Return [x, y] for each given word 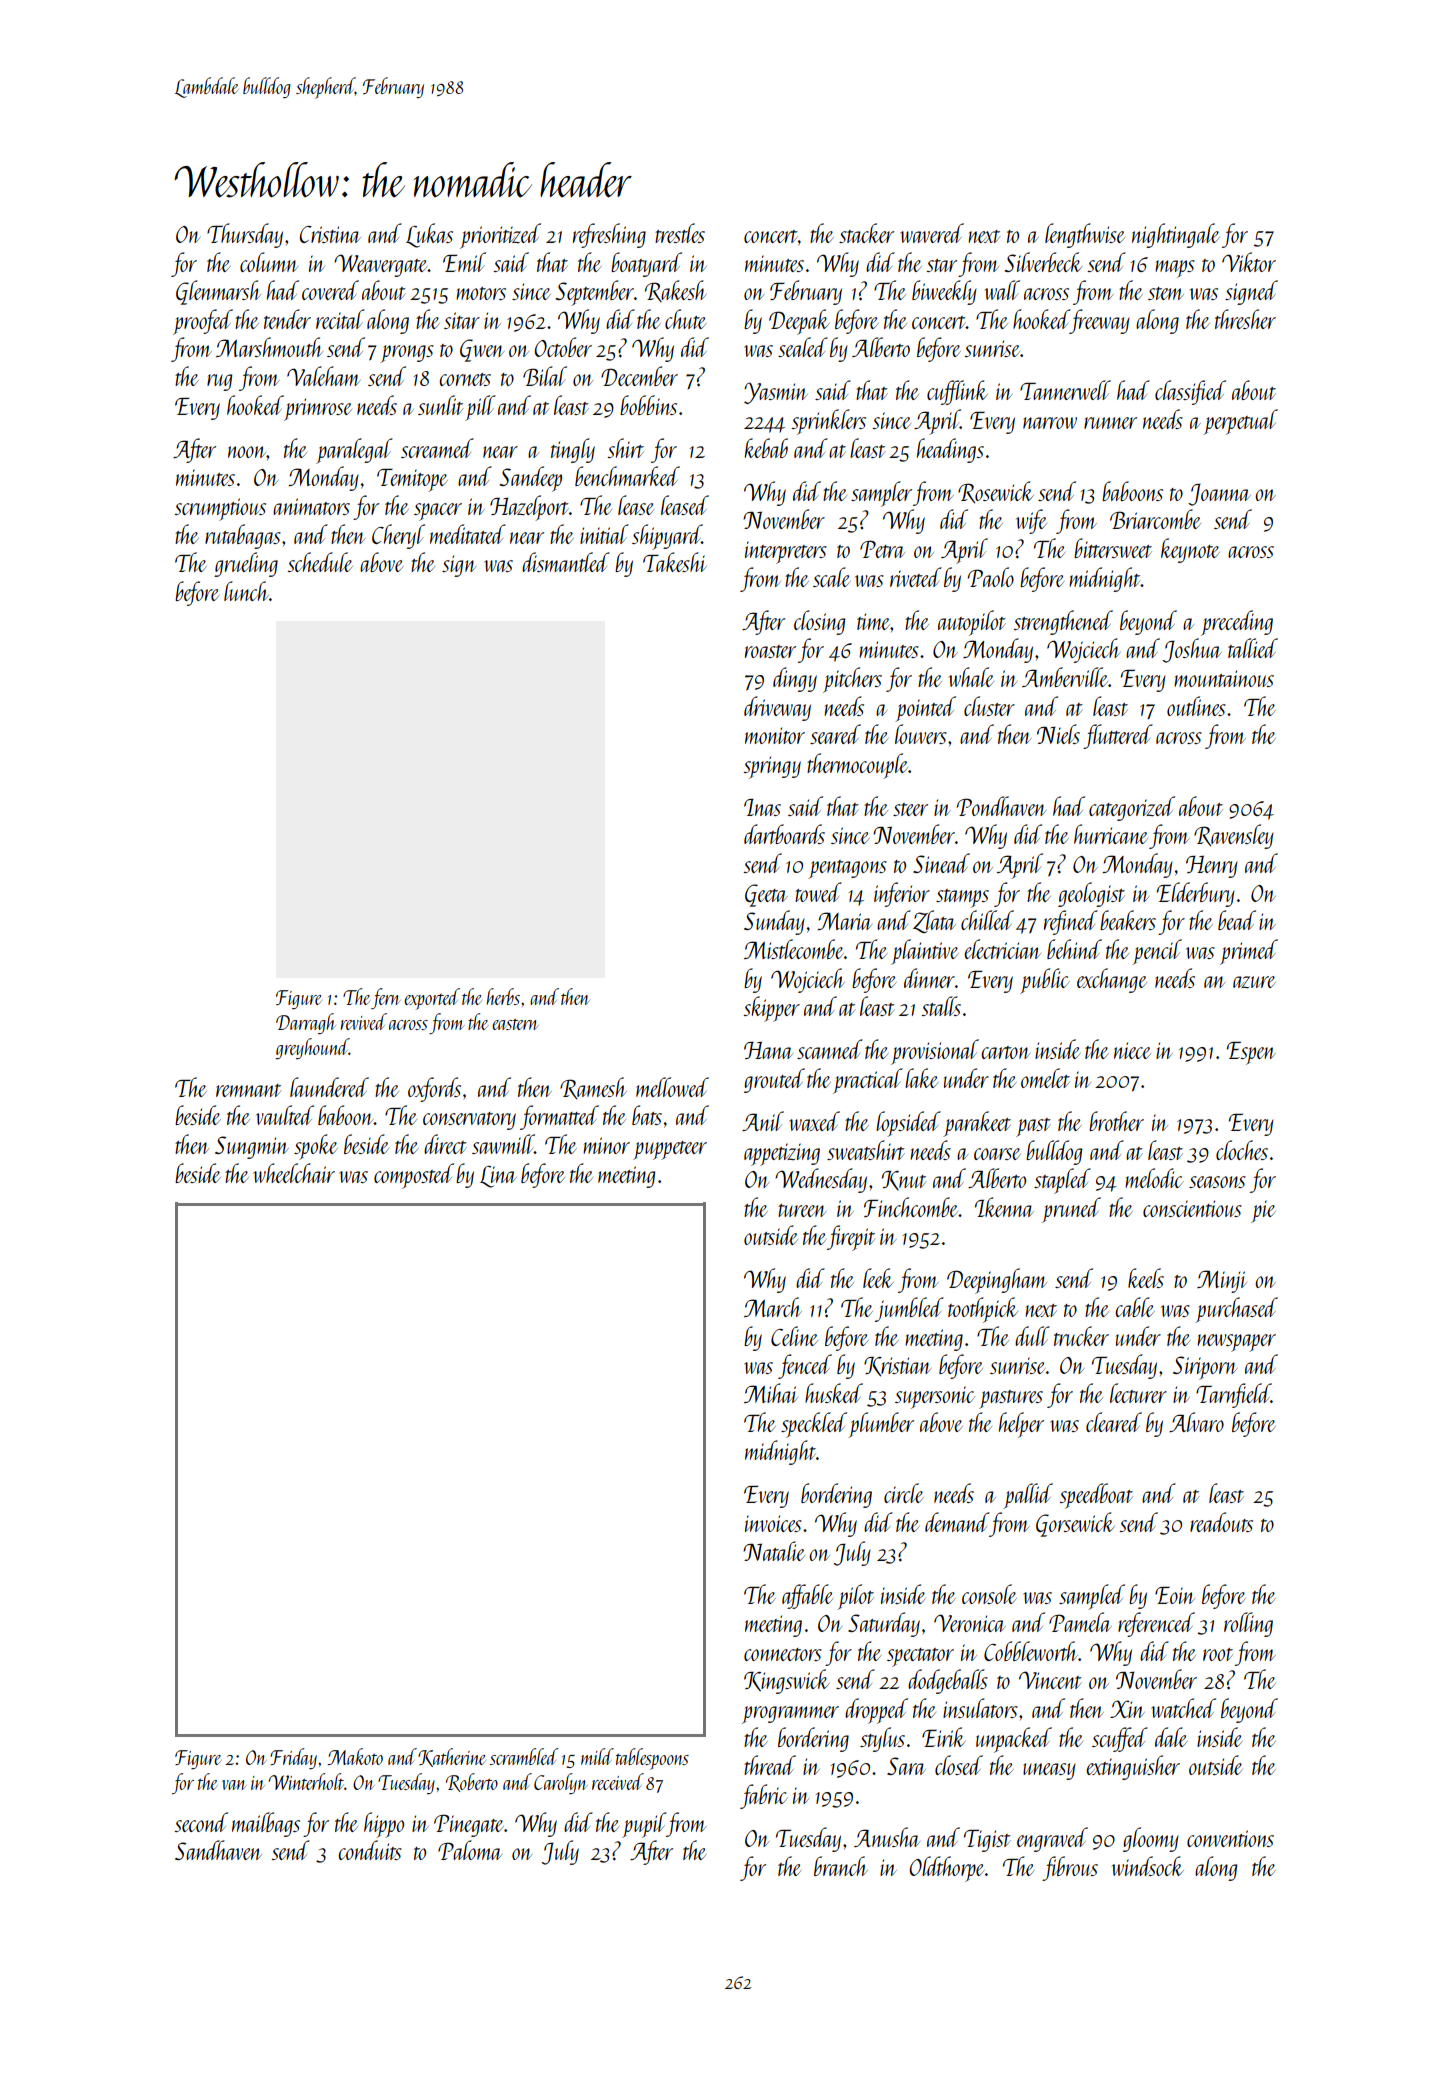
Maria [844, 921]
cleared [1114, 1422]
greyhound [312, 1048]
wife [1031, 521]
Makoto [355, 1756]
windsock [1147, 1866]
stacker [866, 233]
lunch [246, 591]
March [773, 1307]
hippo [384, 1825]
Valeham [323, 376]
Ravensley [1234, 836]
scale [831, 577]
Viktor [1249, 262]
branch [841, 1866]
